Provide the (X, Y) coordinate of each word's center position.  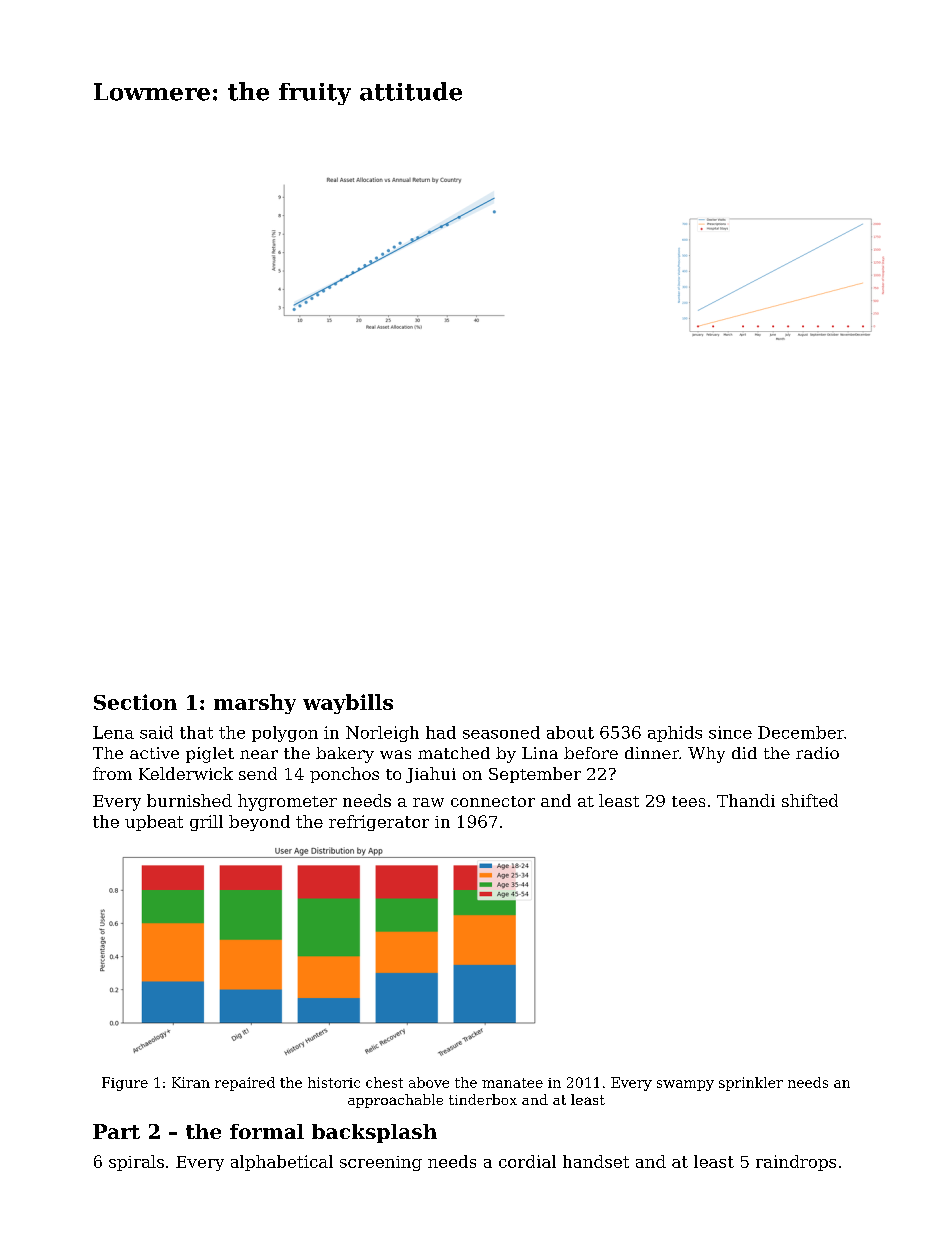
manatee (512, 1083)
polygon (285, 734)
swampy (685, 1085)
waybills (348, 704)
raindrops (796, 1163)
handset (596, 1161)
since (730, 732)
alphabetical (282, 1163)
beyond (259, 823)
